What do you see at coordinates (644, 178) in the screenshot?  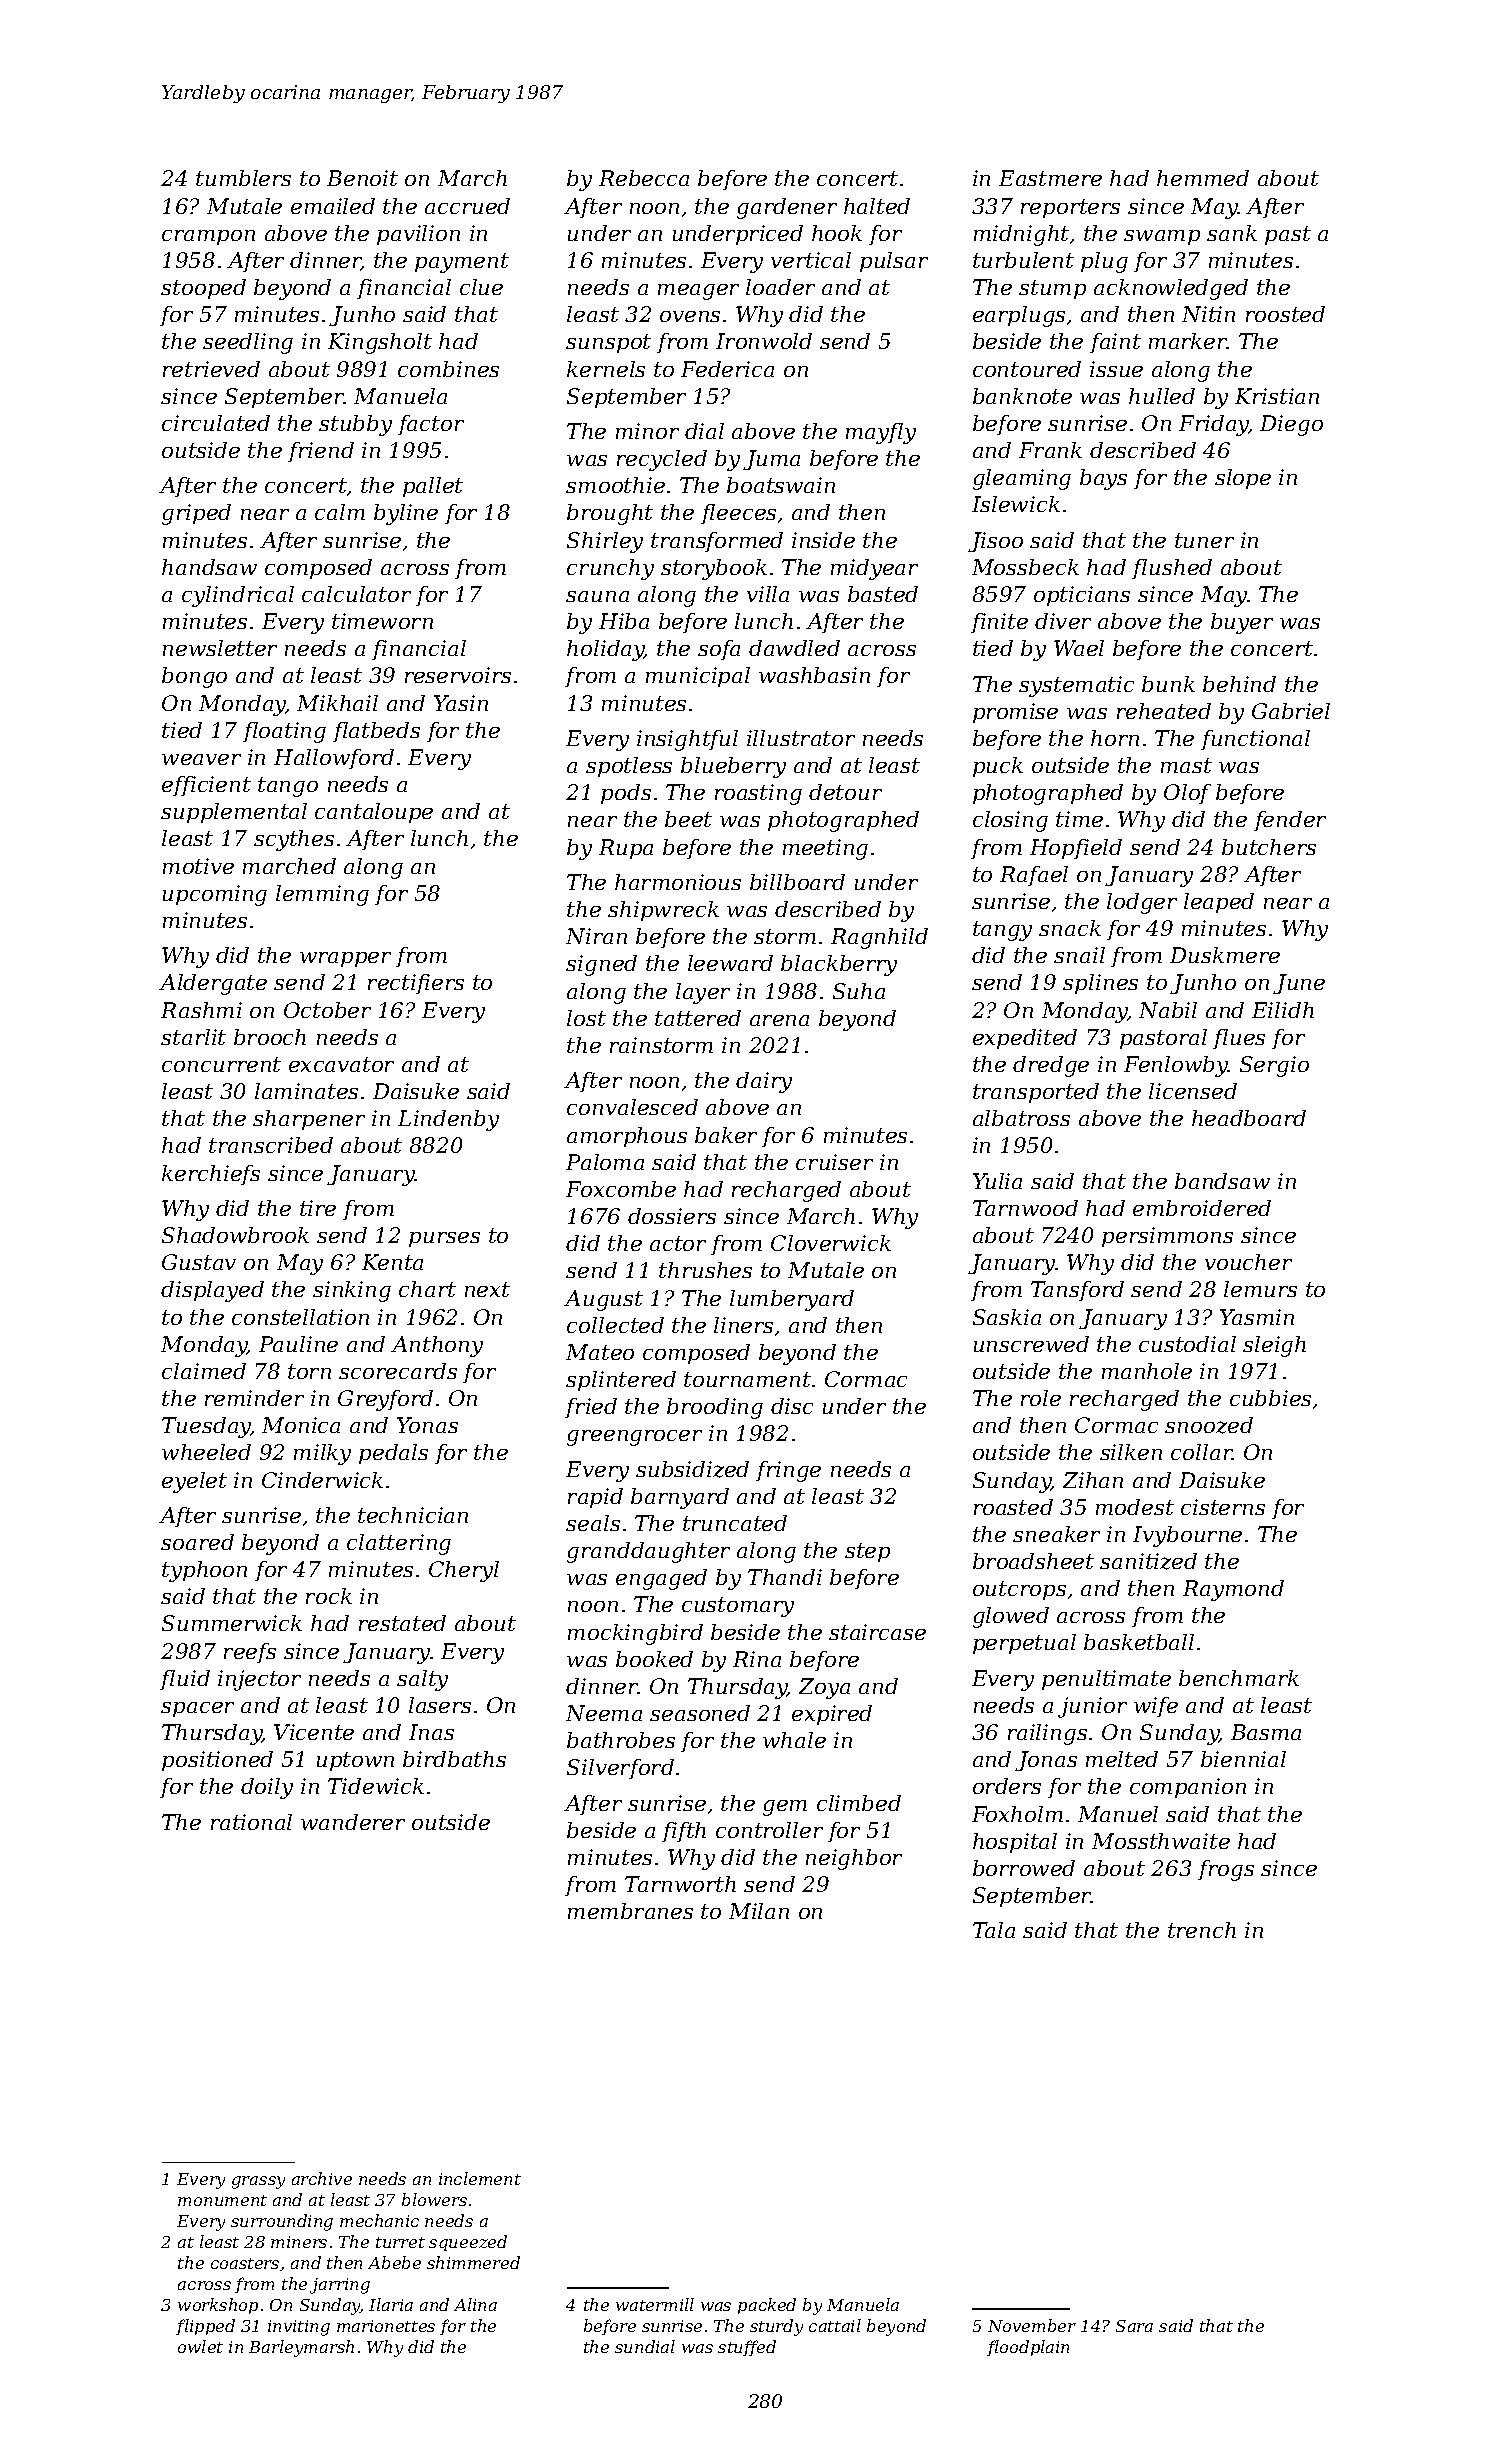 I see `Rebecca` at bounding box center [644, 178].
